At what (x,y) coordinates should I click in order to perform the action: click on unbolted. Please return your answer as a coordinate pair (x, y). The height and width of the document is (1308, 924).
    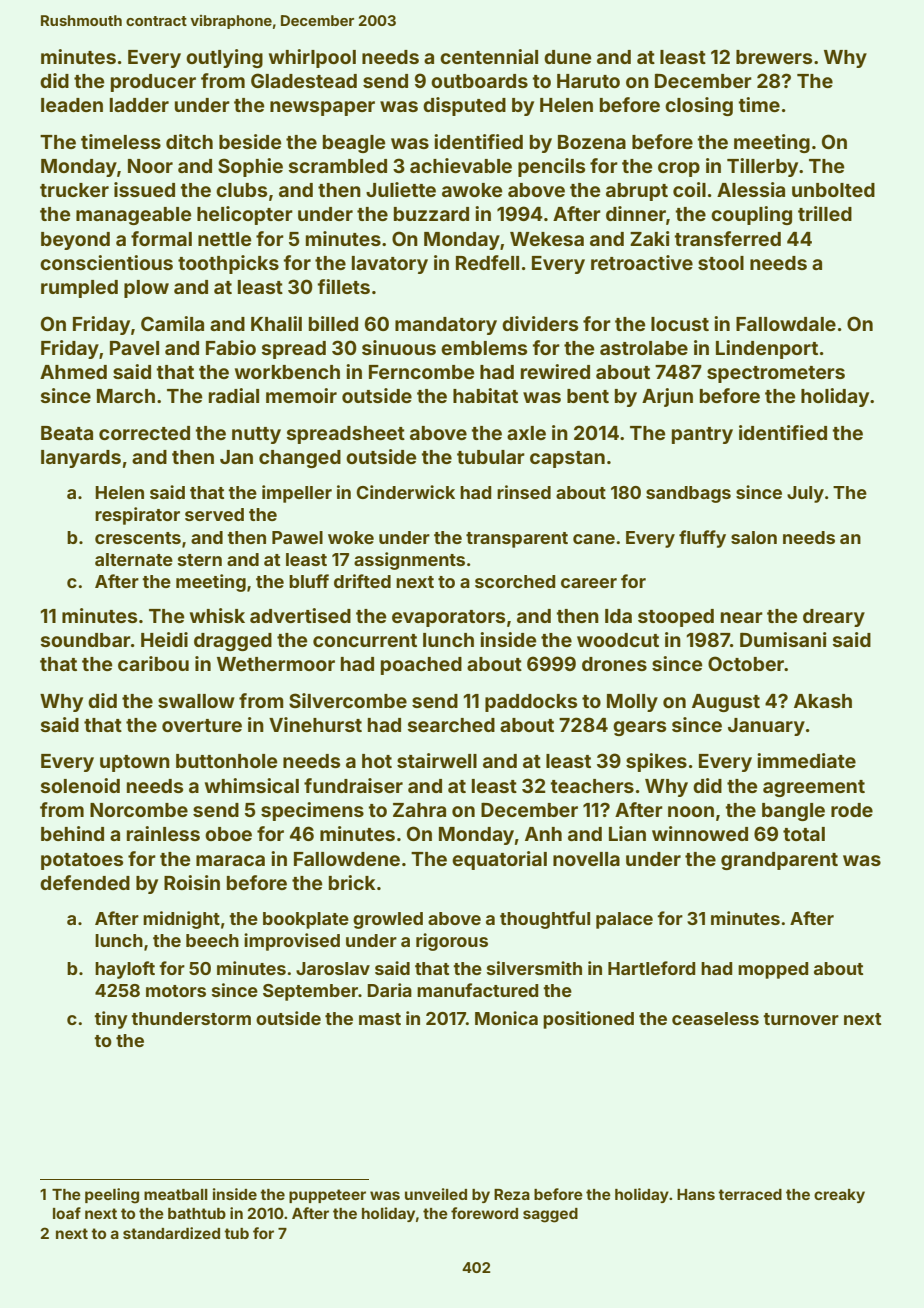
    Looking at the image, I should click on (833, 190).
